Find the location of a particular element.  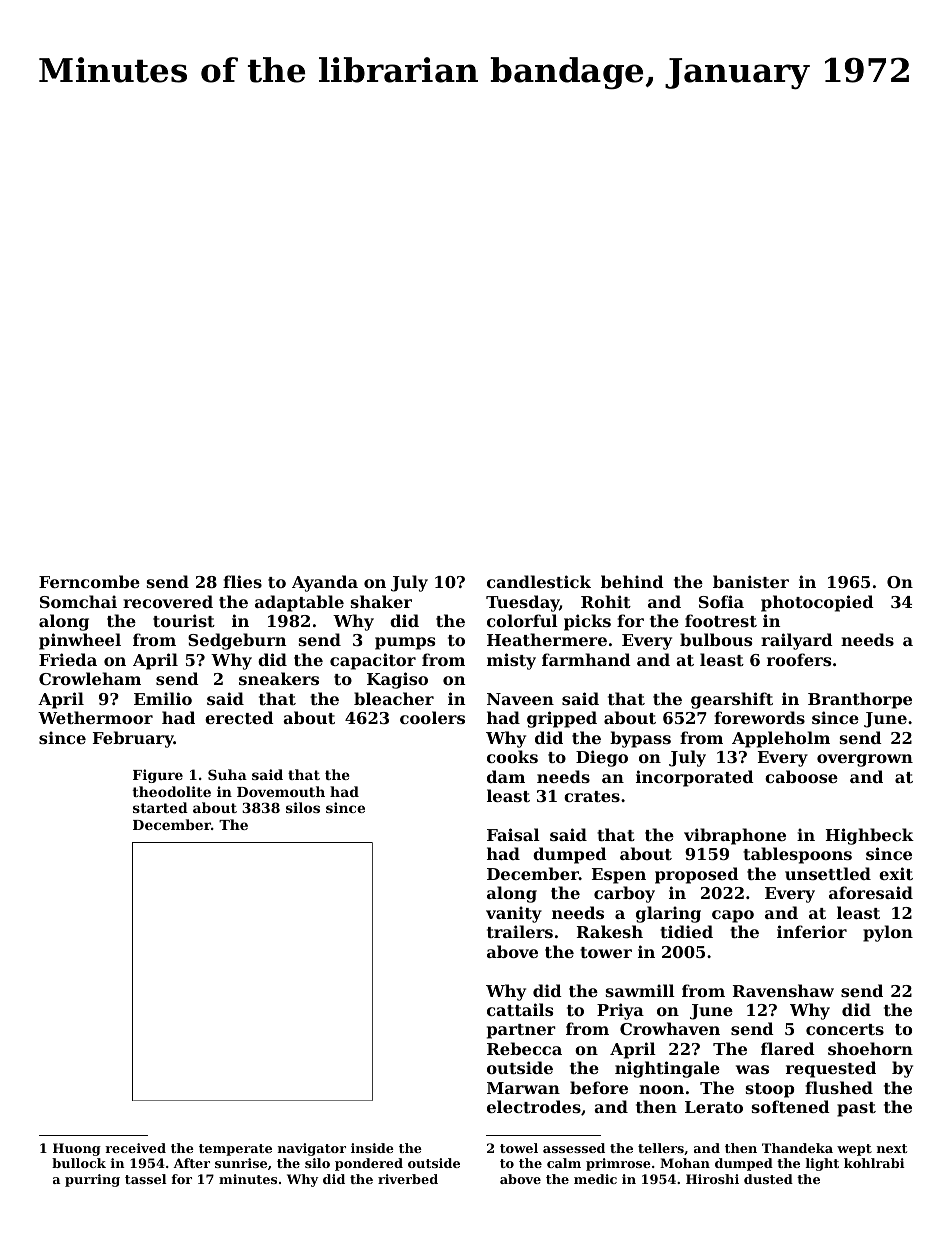

cattails is located at coordinates (520, 1009).
